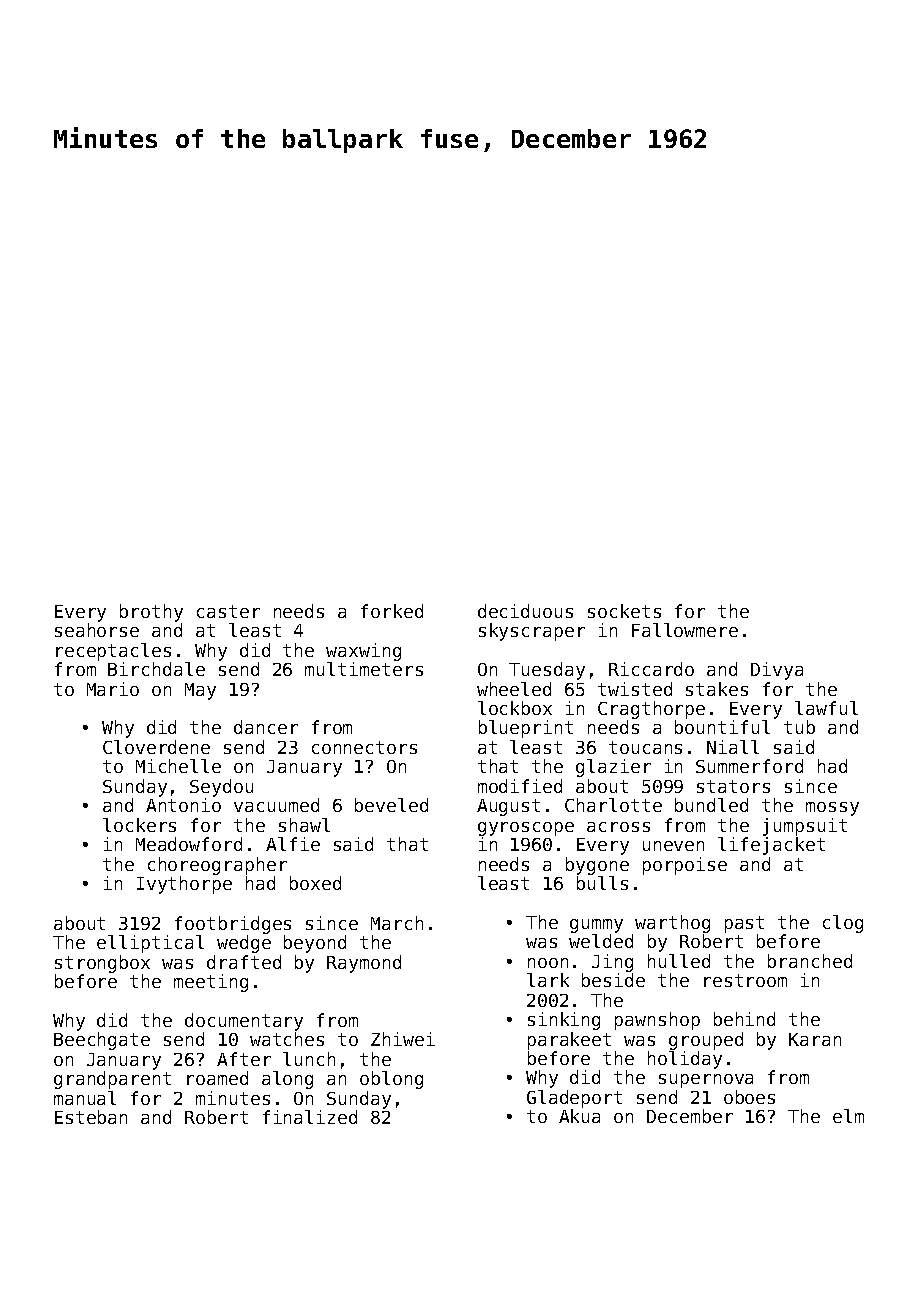  What do you see at coordinates (102, 964) in the image?
I see `strongbox` at bounding box center [102, 964].
